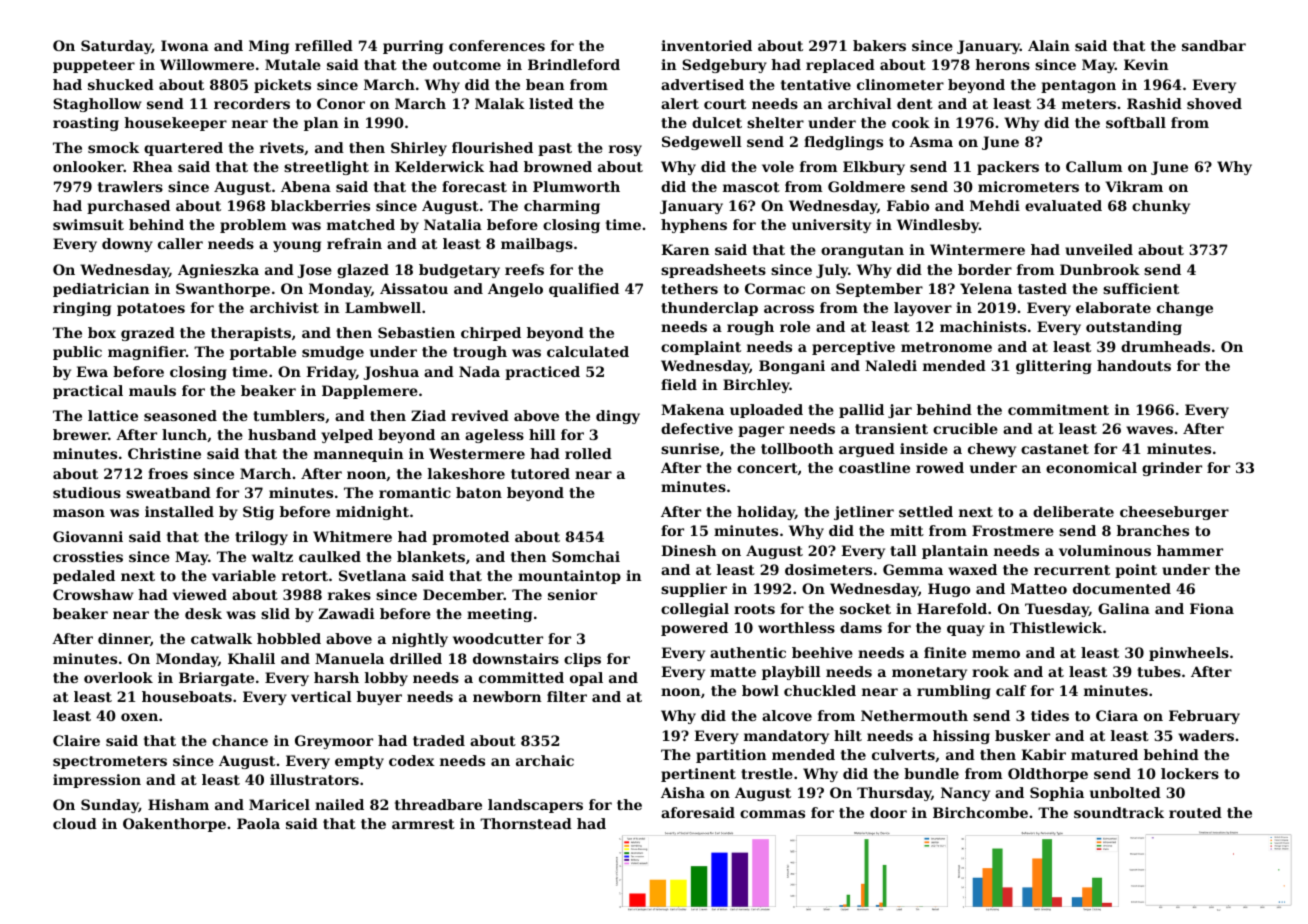 The width and height of the screenshot is (1308, 924). Describe the element at coordinates (706, 45) in the screenshot. I see `inventoried` at that location.
